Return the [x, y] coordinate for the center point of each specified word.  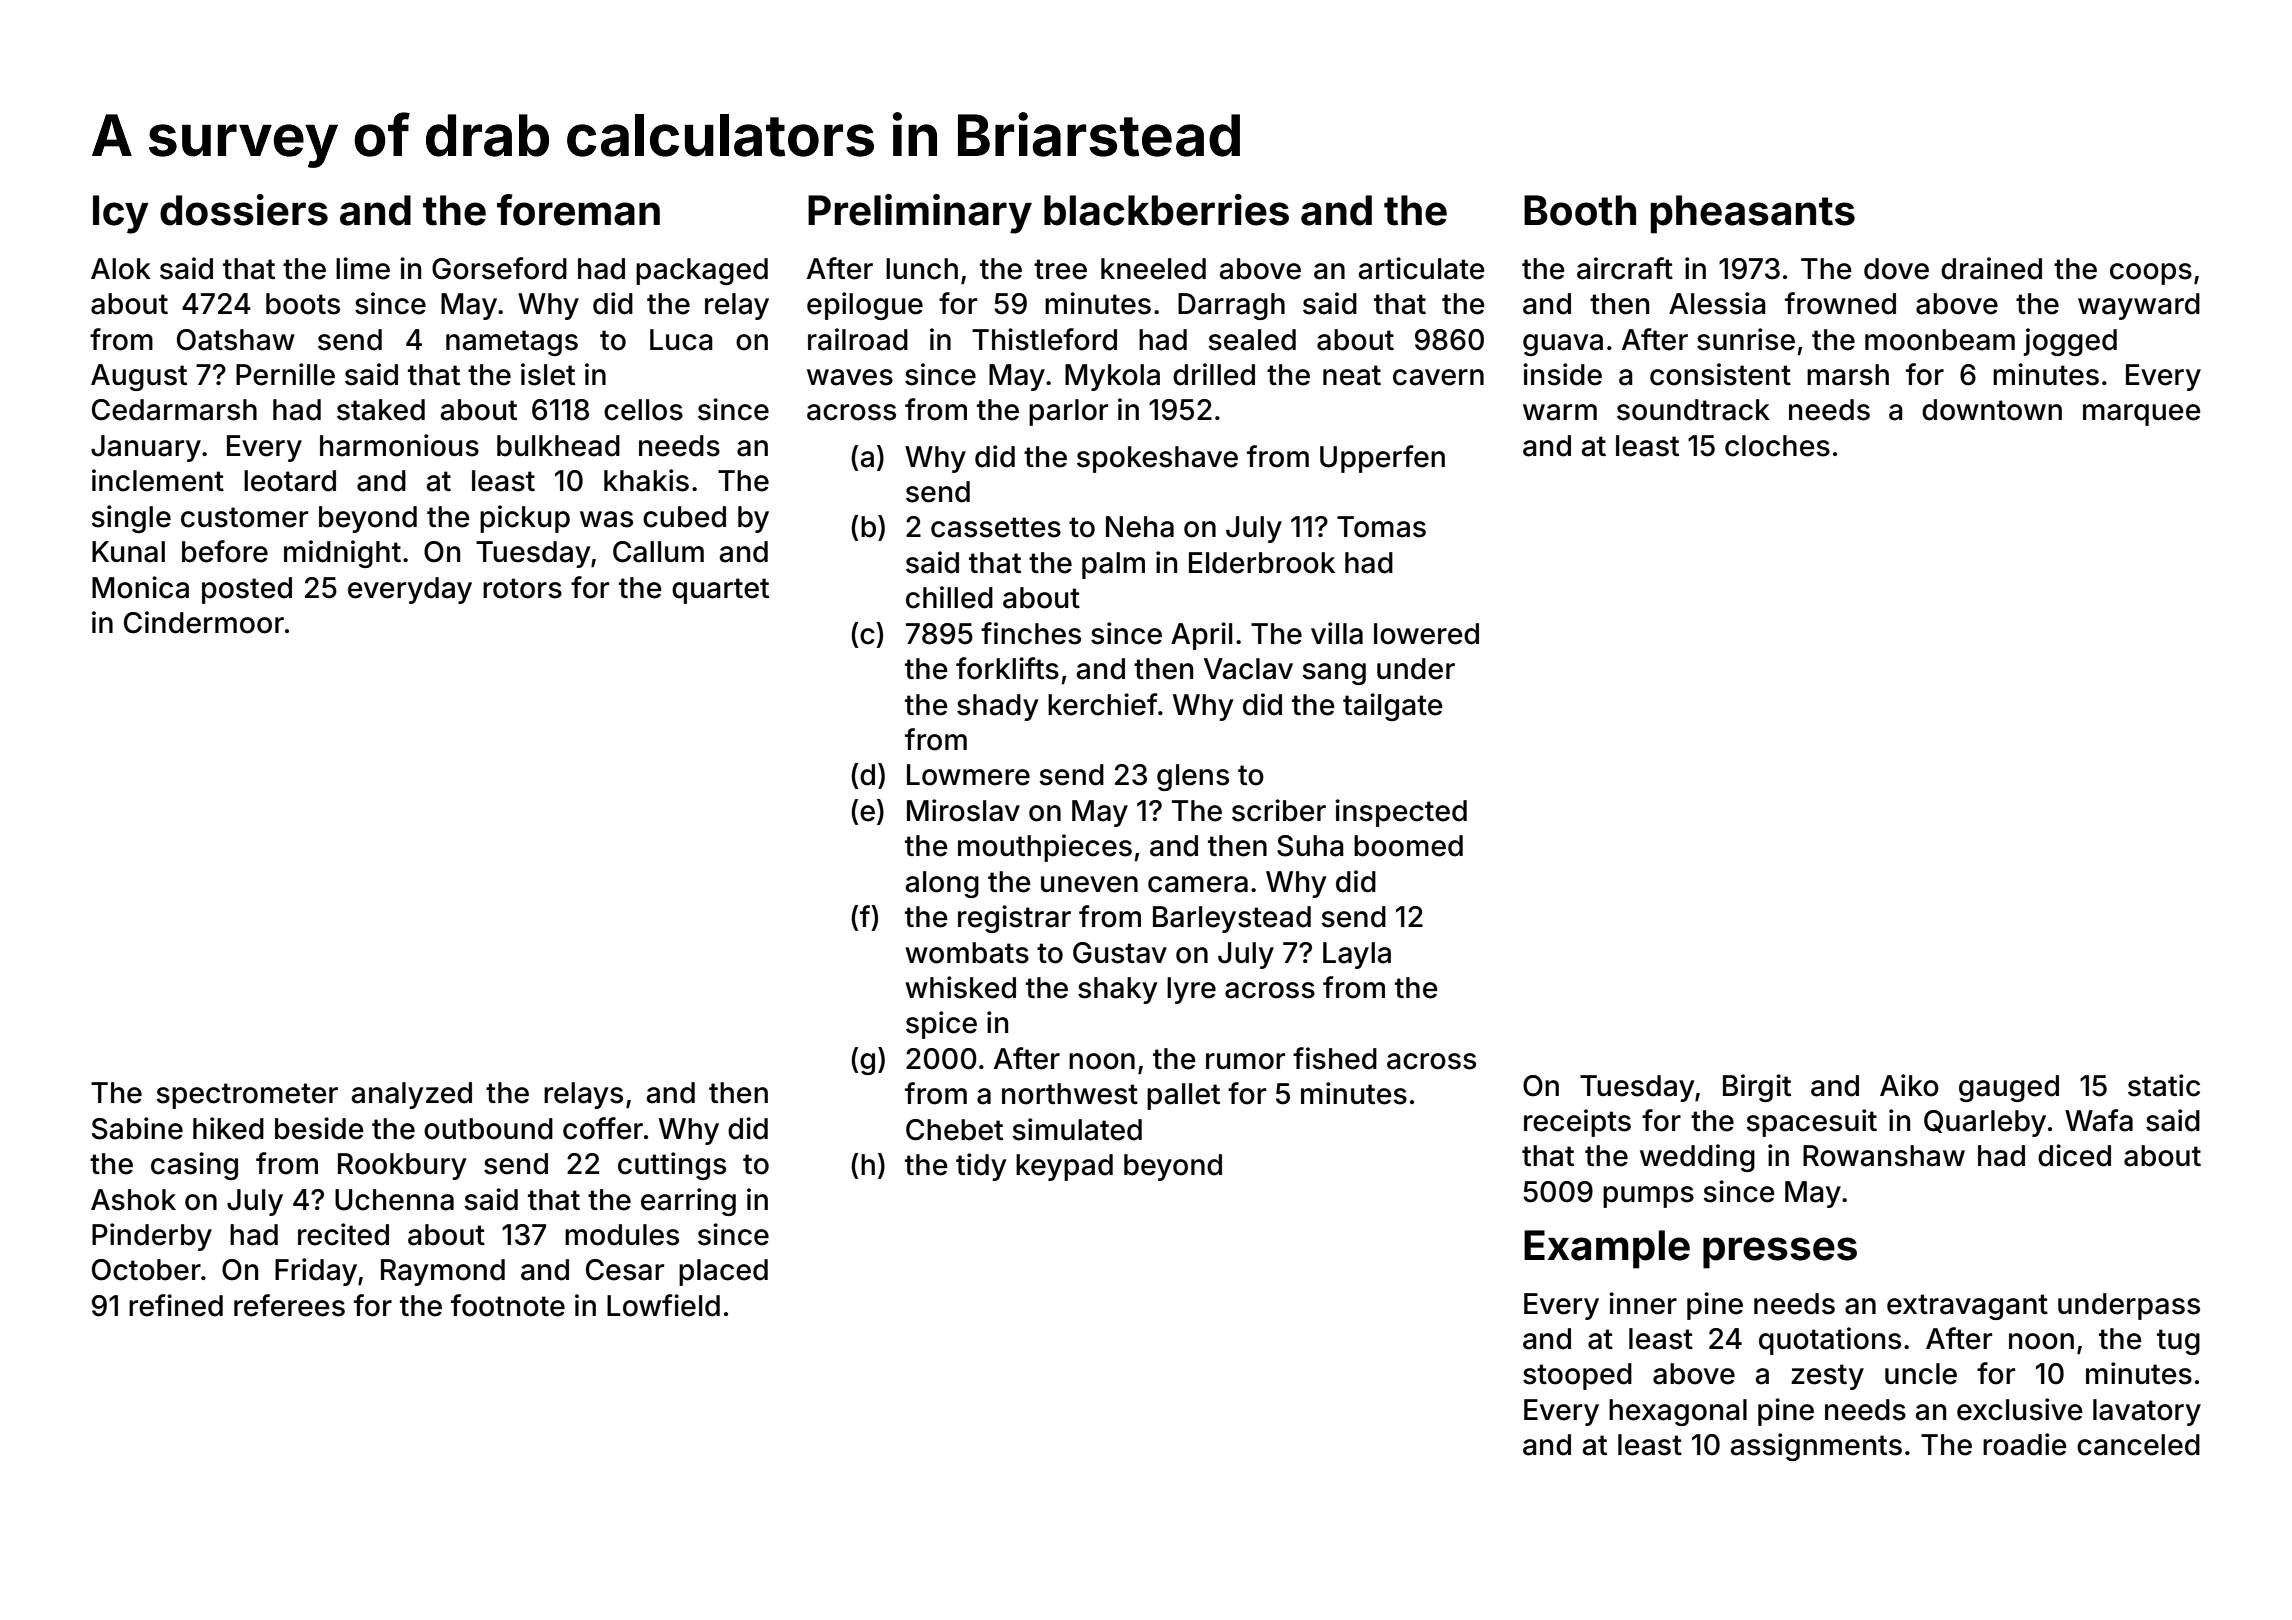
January [146, 448]
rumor [1245, 1061]
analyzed [411, 1095]
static [2164, 1085]
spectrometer [247, 1096]
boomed [1408, 846]
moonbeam [1940, 340]
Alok [121, 269]
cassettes [996, 527]
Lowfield [663, 1305]
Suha [1310, 846]
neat [1352, 375]
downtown [1992, 410]
